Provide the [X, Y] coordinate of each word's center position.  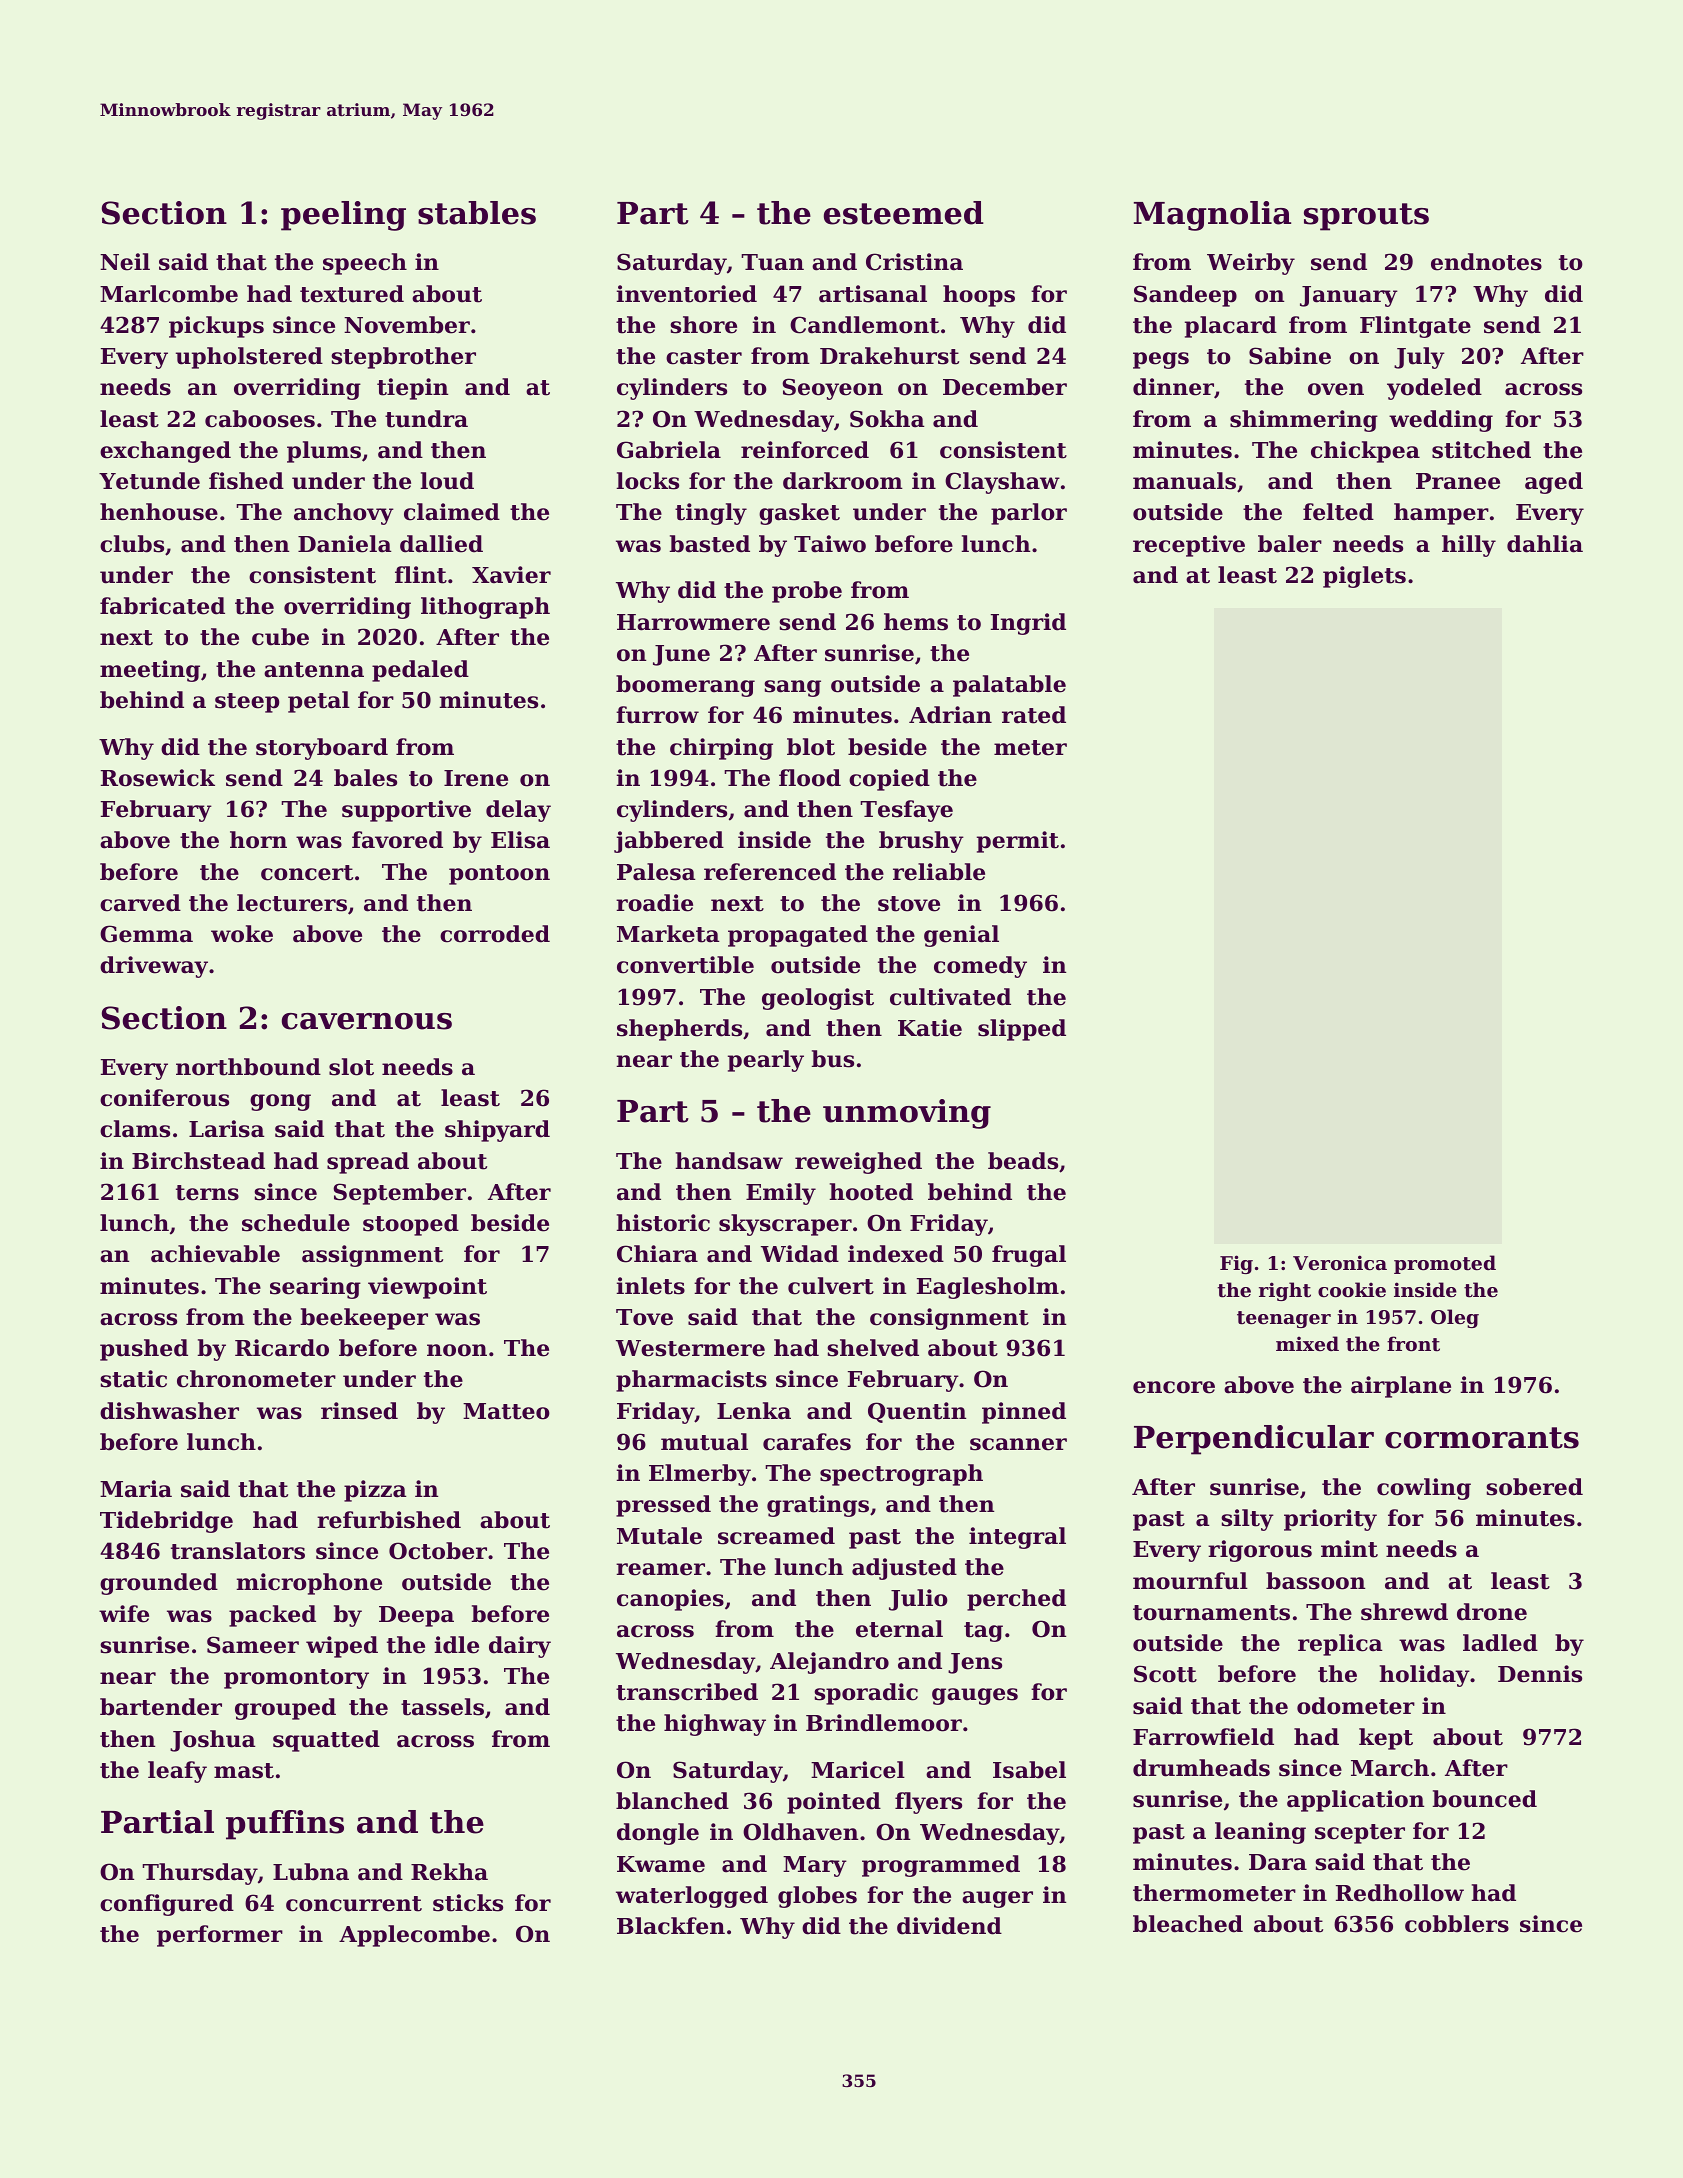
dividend [949, 1926]
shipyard [497, 1131]
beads [1023, 1161]
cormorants [1482, 1438]
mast [244, 1771]
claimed [452, 512]
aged [1554, 483]
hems [916, 622]
